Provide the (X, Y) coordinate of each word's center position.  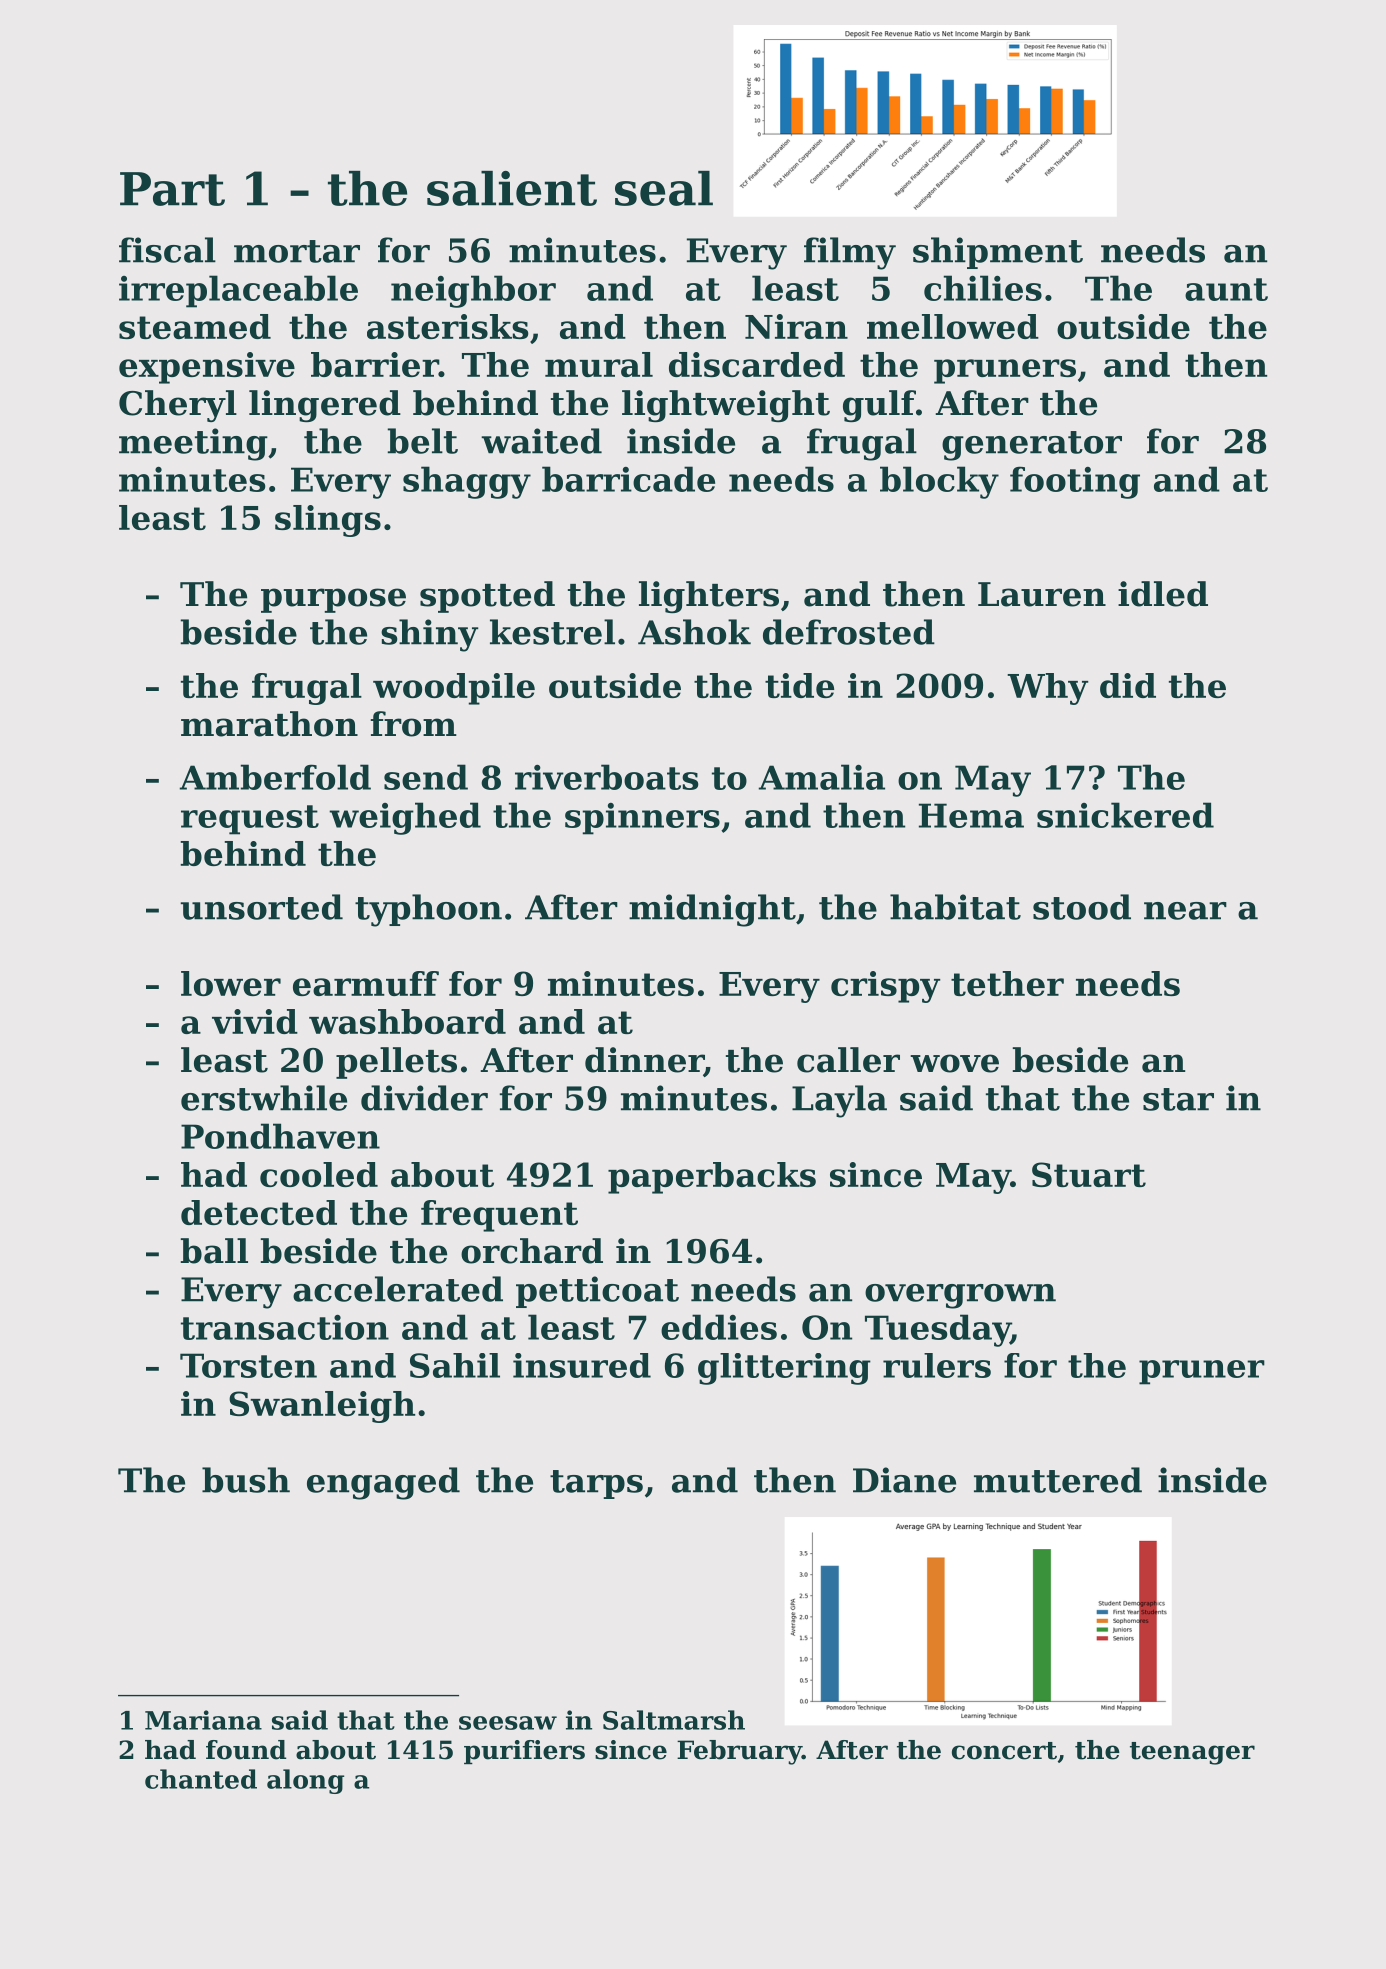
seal (664, 188)
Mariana (203, 1720)
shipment (998, 253)
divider (424, 1098)
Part (172, 189)
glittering (784, 1369)
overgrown (960, 1296)
